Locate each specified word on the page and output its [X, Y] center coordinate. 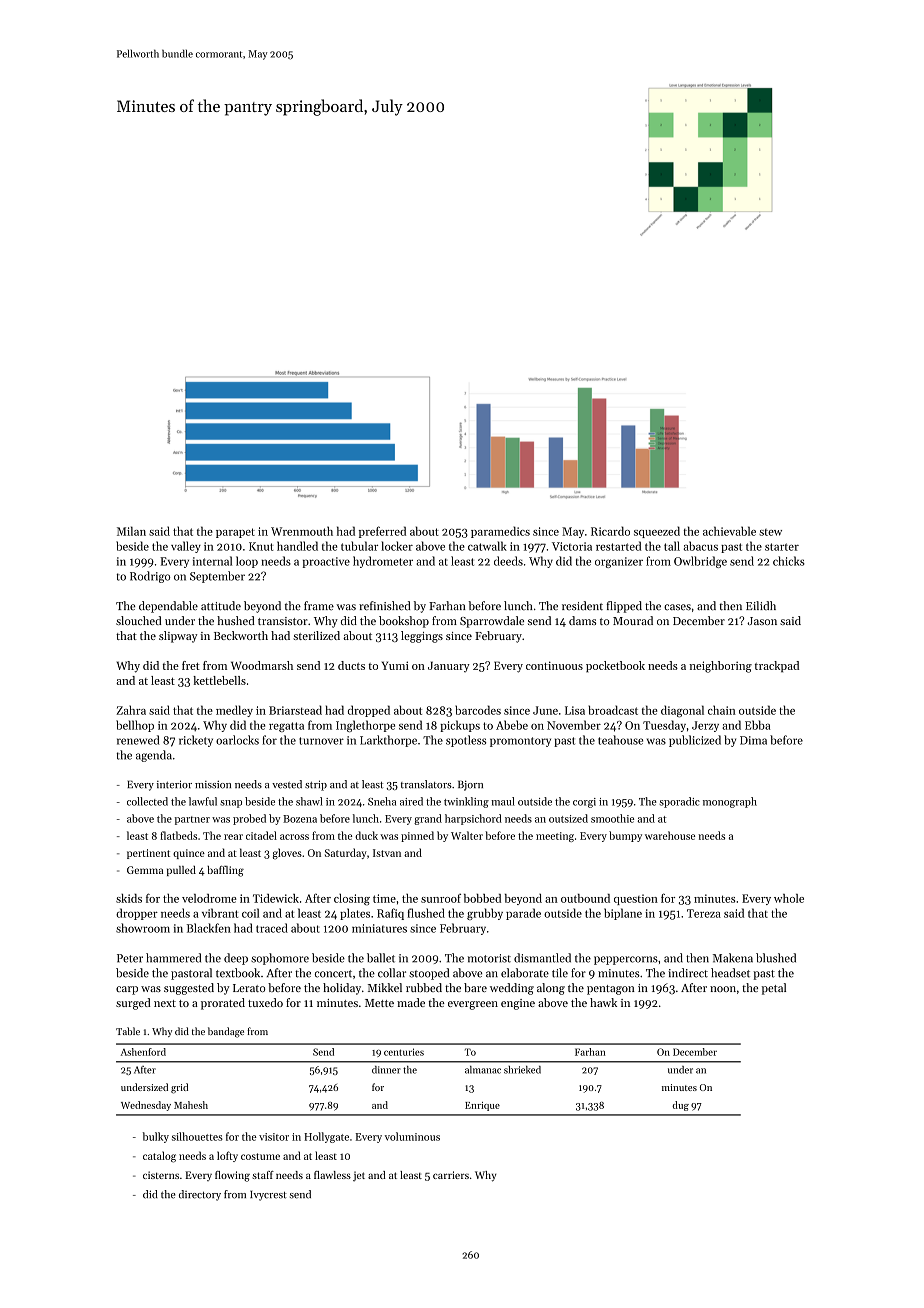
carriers [451, 1175]
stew [770, 532]
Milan [131, 531]
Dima [753, 740]
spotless [466, 741]
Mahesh [191, 1105]
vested [287, 784]
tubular [359, 546]
